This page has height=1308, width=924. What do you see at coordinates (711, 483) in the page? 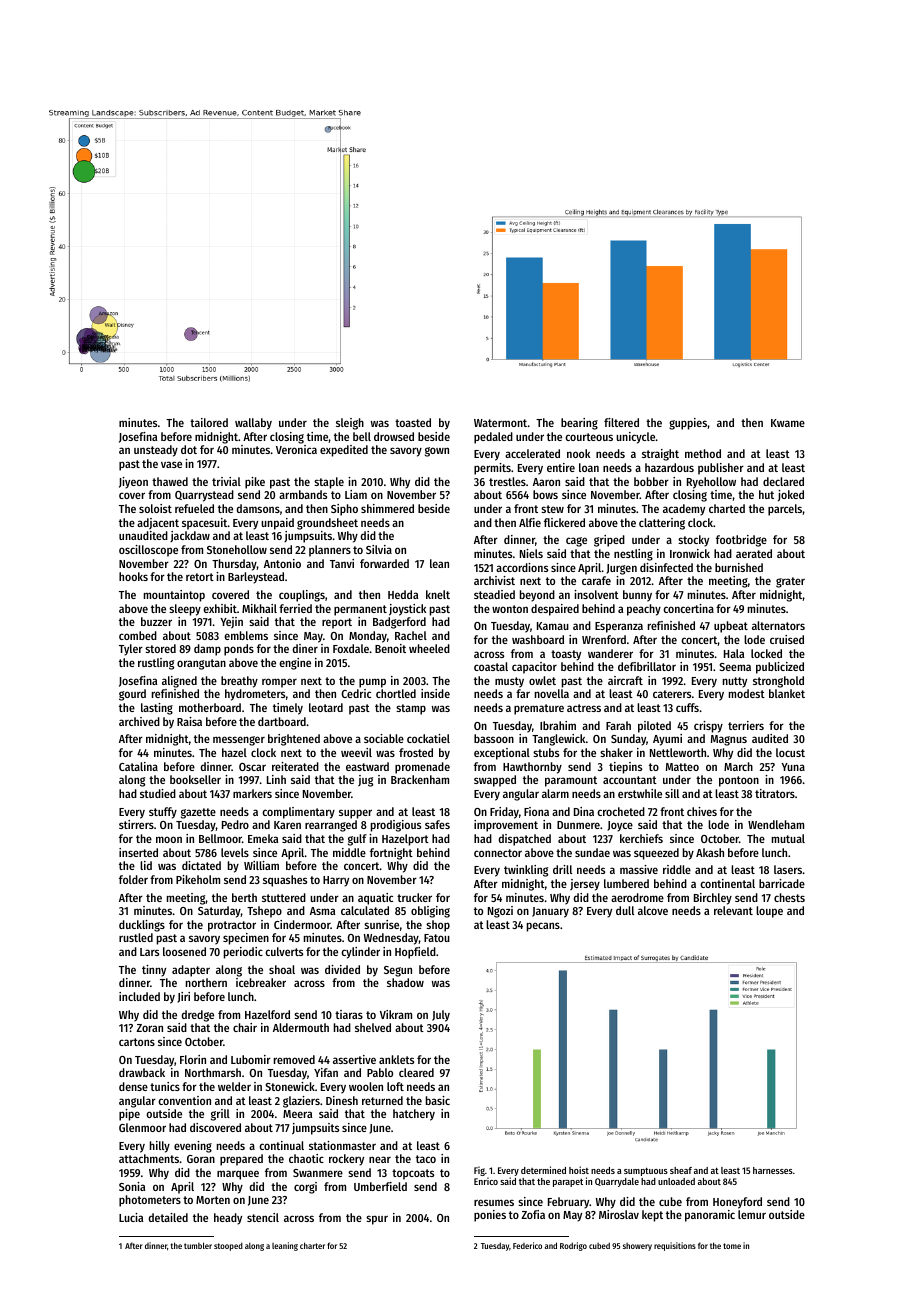
I see `Ryehollow` at bounding box center [711, 483].
